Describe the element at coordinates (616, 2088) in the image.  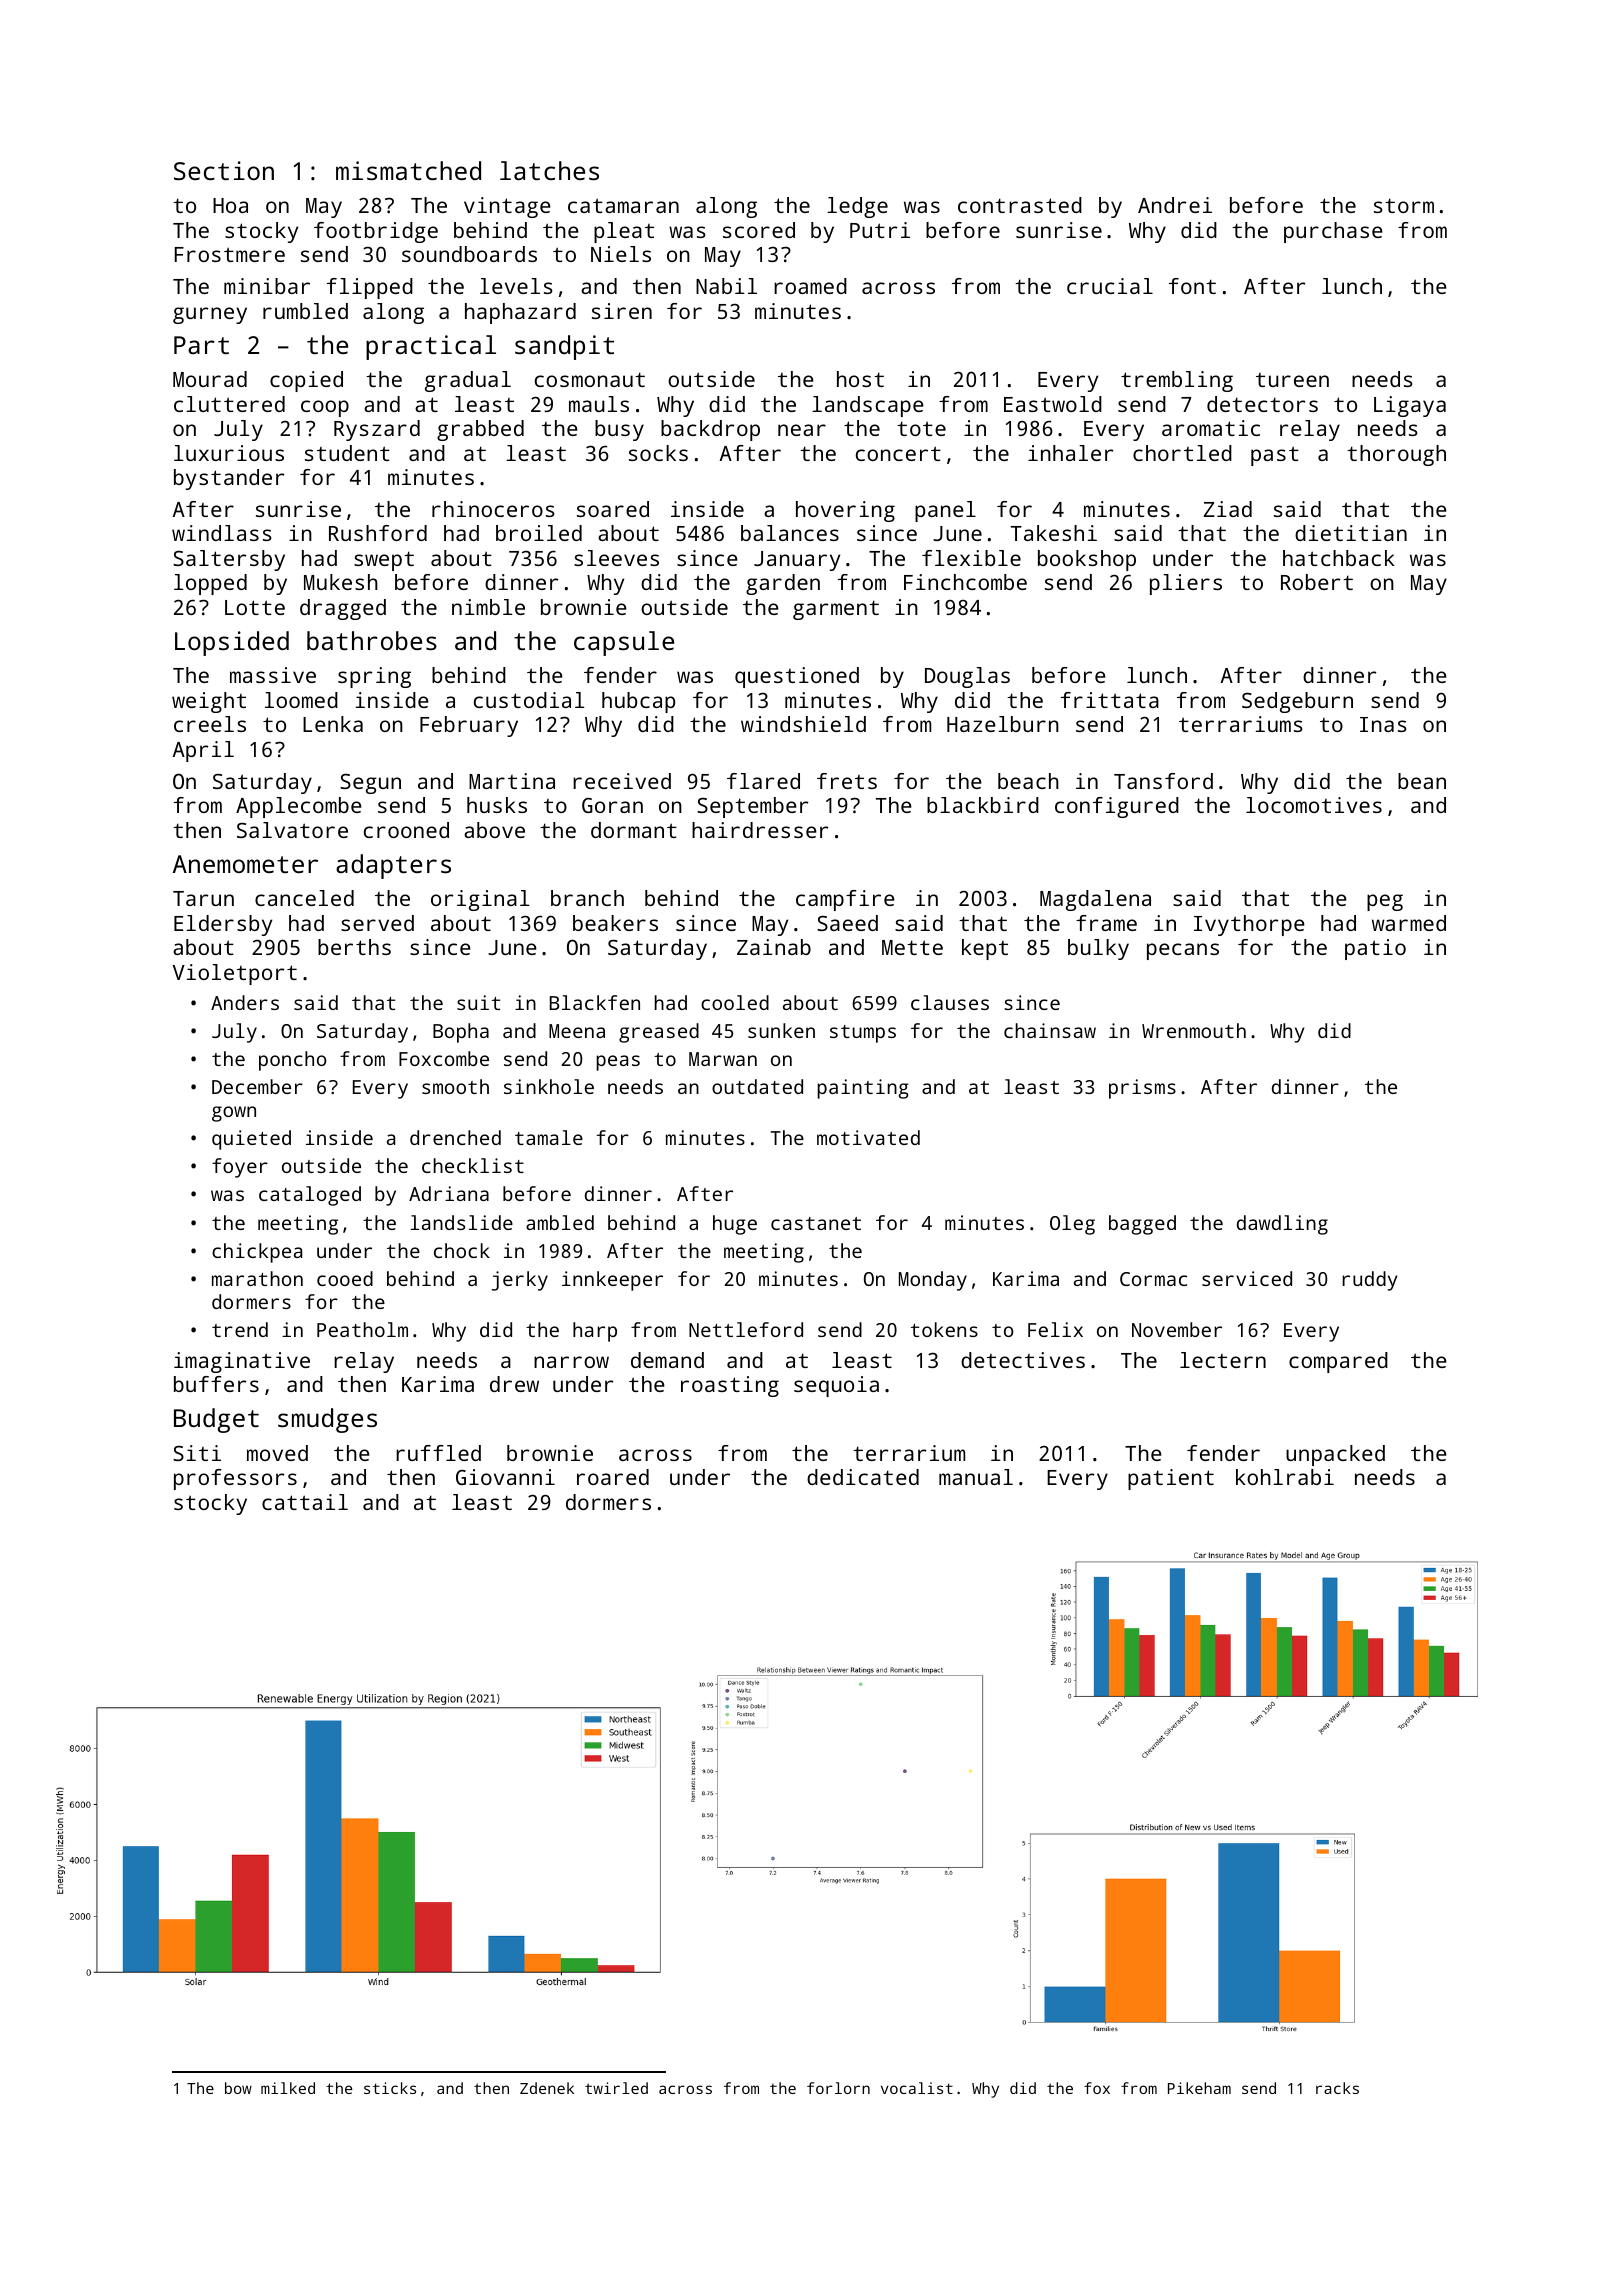
I see `twirled` at that location.
